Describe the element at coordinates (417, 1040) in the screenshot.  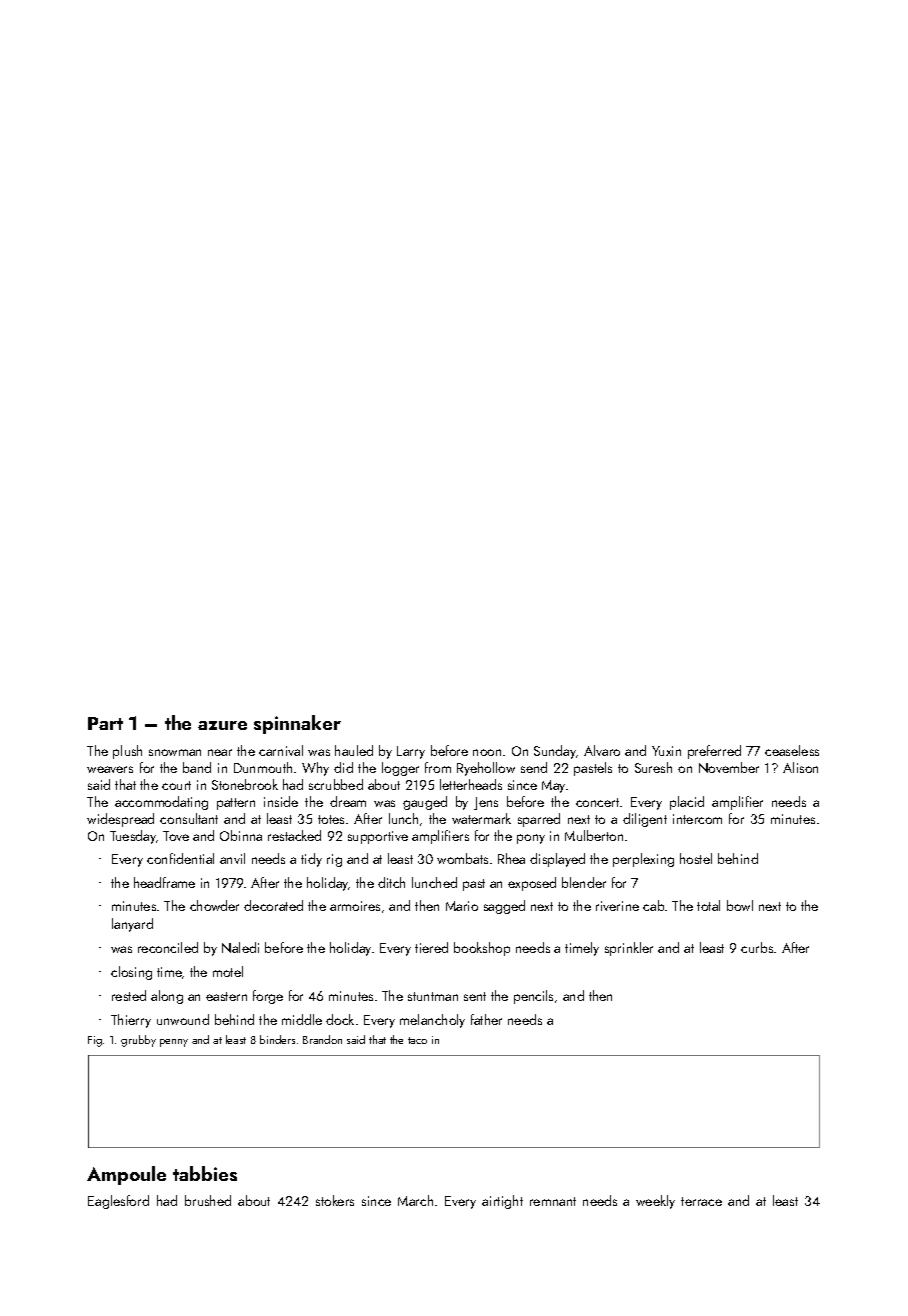
I see `taco` at that location.
